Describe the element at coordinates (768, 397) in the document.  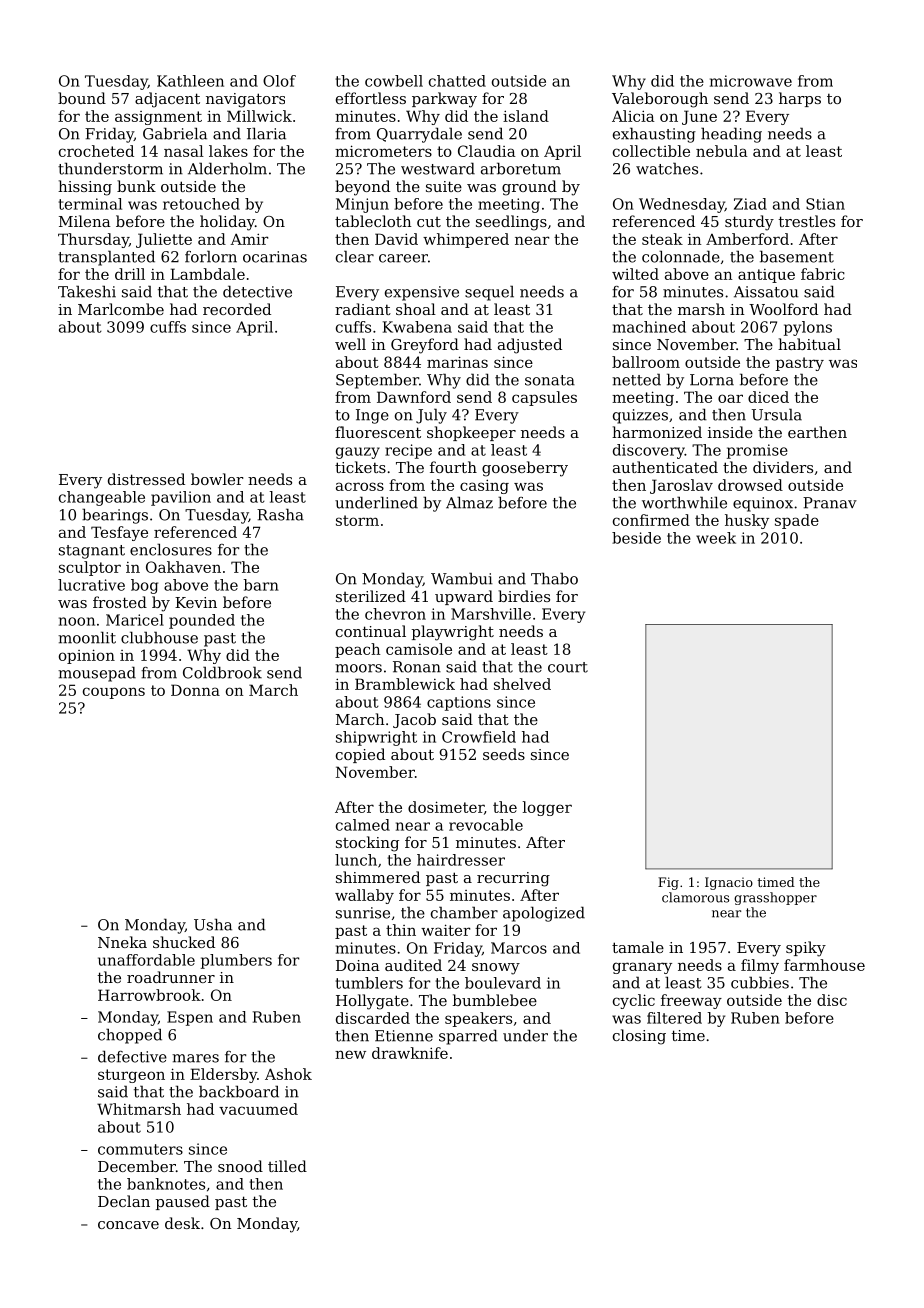
I see `diced` at that location.
